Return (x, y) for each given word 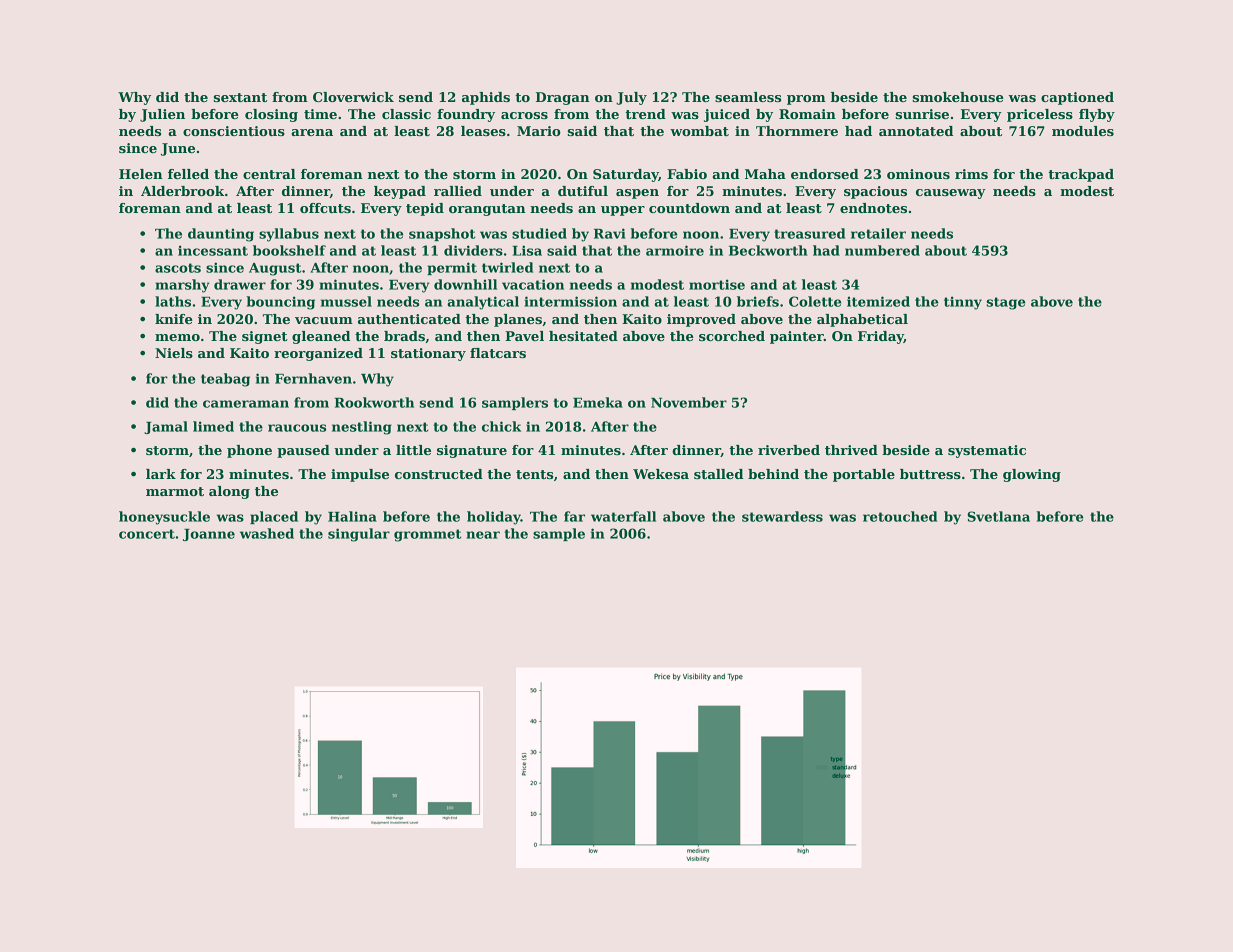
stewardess (782, 516)
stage (1005, 303)
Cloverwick (353, 97)
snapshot (442, 234)
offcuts (325, 208)
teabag (225, 380)
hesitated (583, 336)
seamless (748, 97)
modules (1083, 131)
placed (274, 517)
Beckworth (768, 250)
